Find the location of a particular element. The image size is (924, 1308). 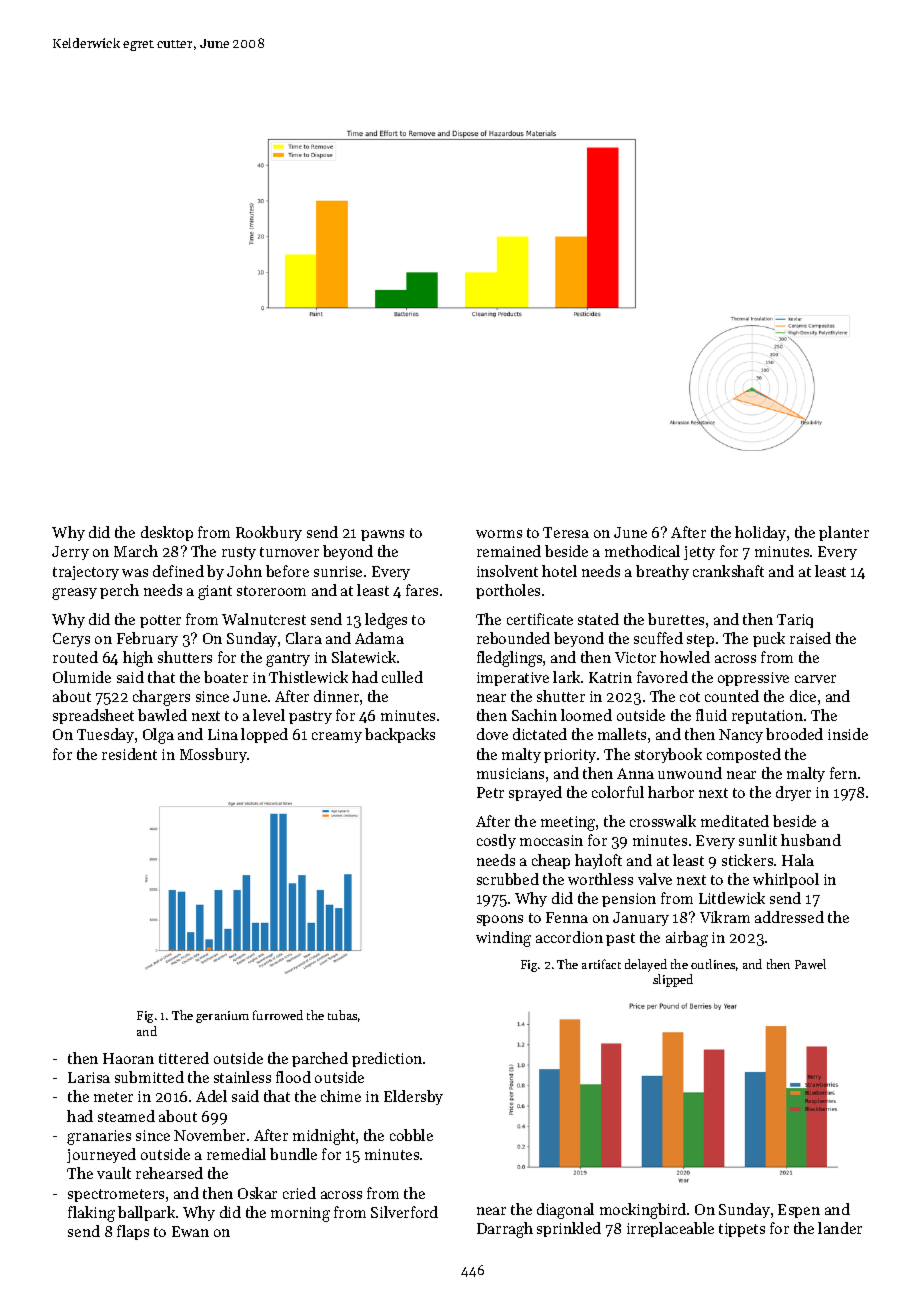

greasy is located at coordinates (74, 594).
